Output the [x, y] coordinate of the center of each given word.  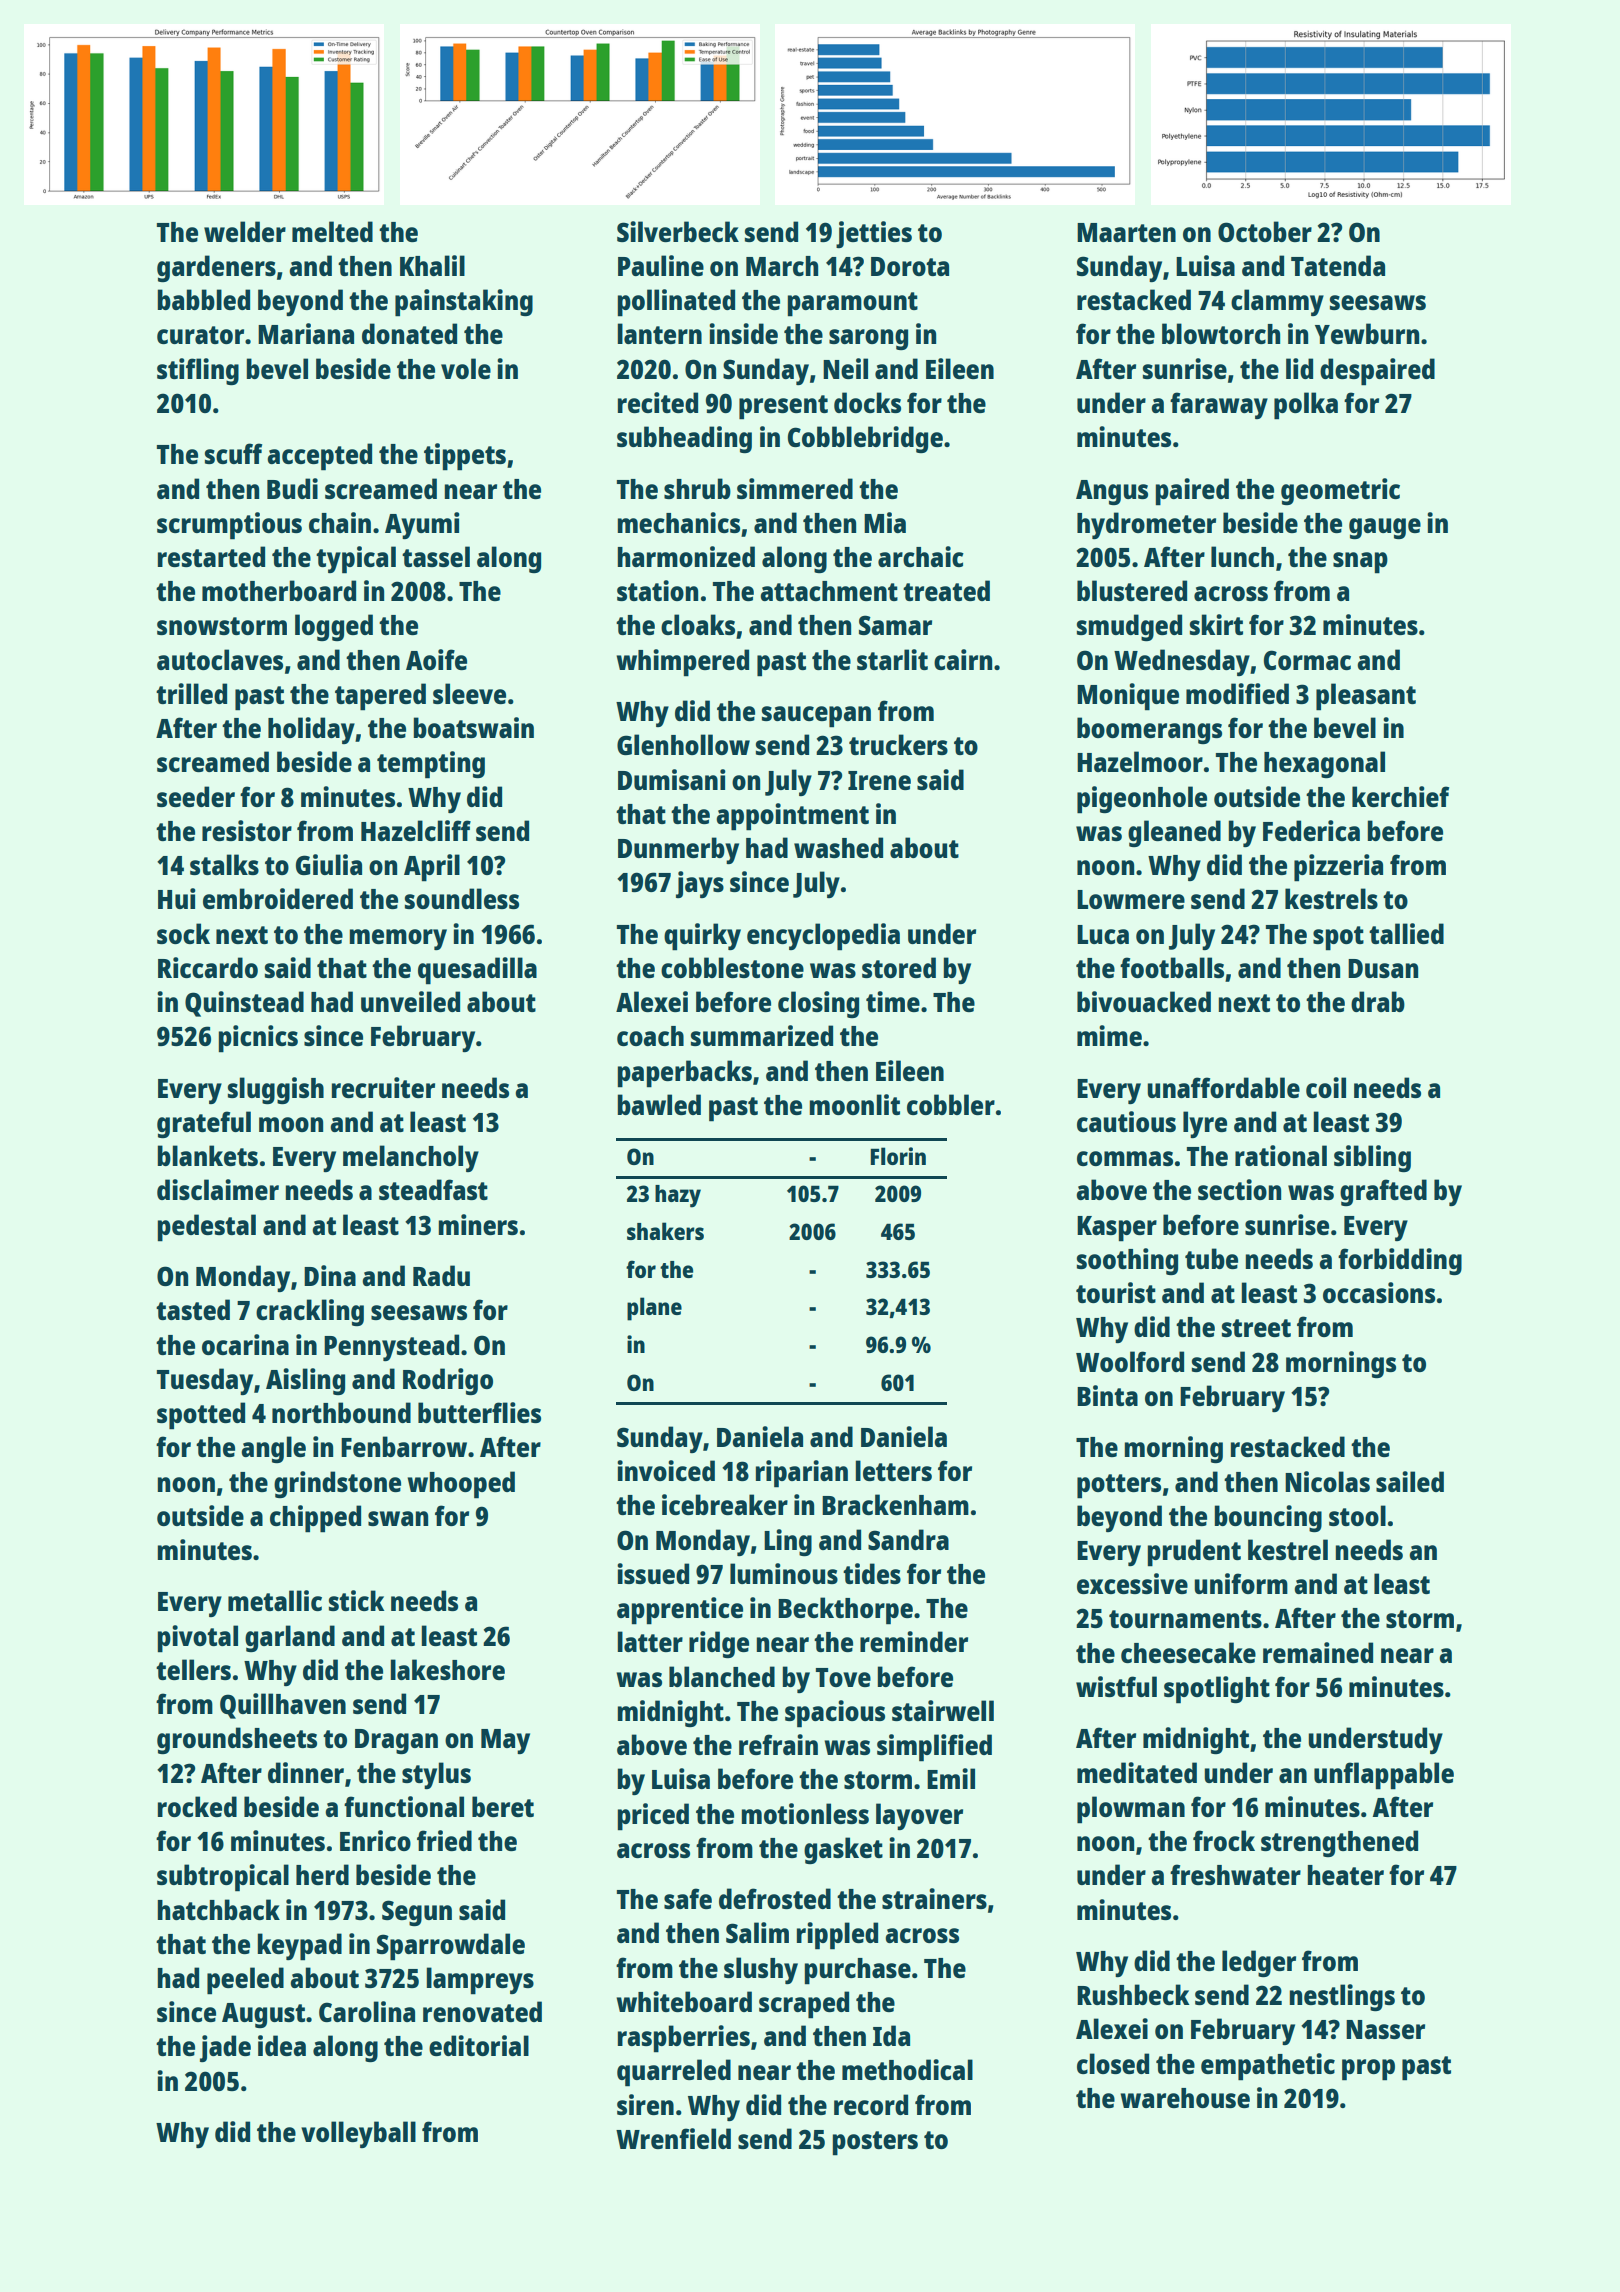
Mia [885, 522]
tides [872, 1573]
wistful [1116, 1686]
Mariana [306, 333]
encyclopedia [823, 937]
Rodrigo [448, 1381]
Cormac [1307, 660]
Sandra [908, 1539]
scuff [233, 453]
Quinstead [244, 1004]
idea [282, 2045]
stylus [436, 1775]
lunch [1242, 556]
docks [867, 402]
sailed [1410, 1481]
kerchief [1400, 796]
